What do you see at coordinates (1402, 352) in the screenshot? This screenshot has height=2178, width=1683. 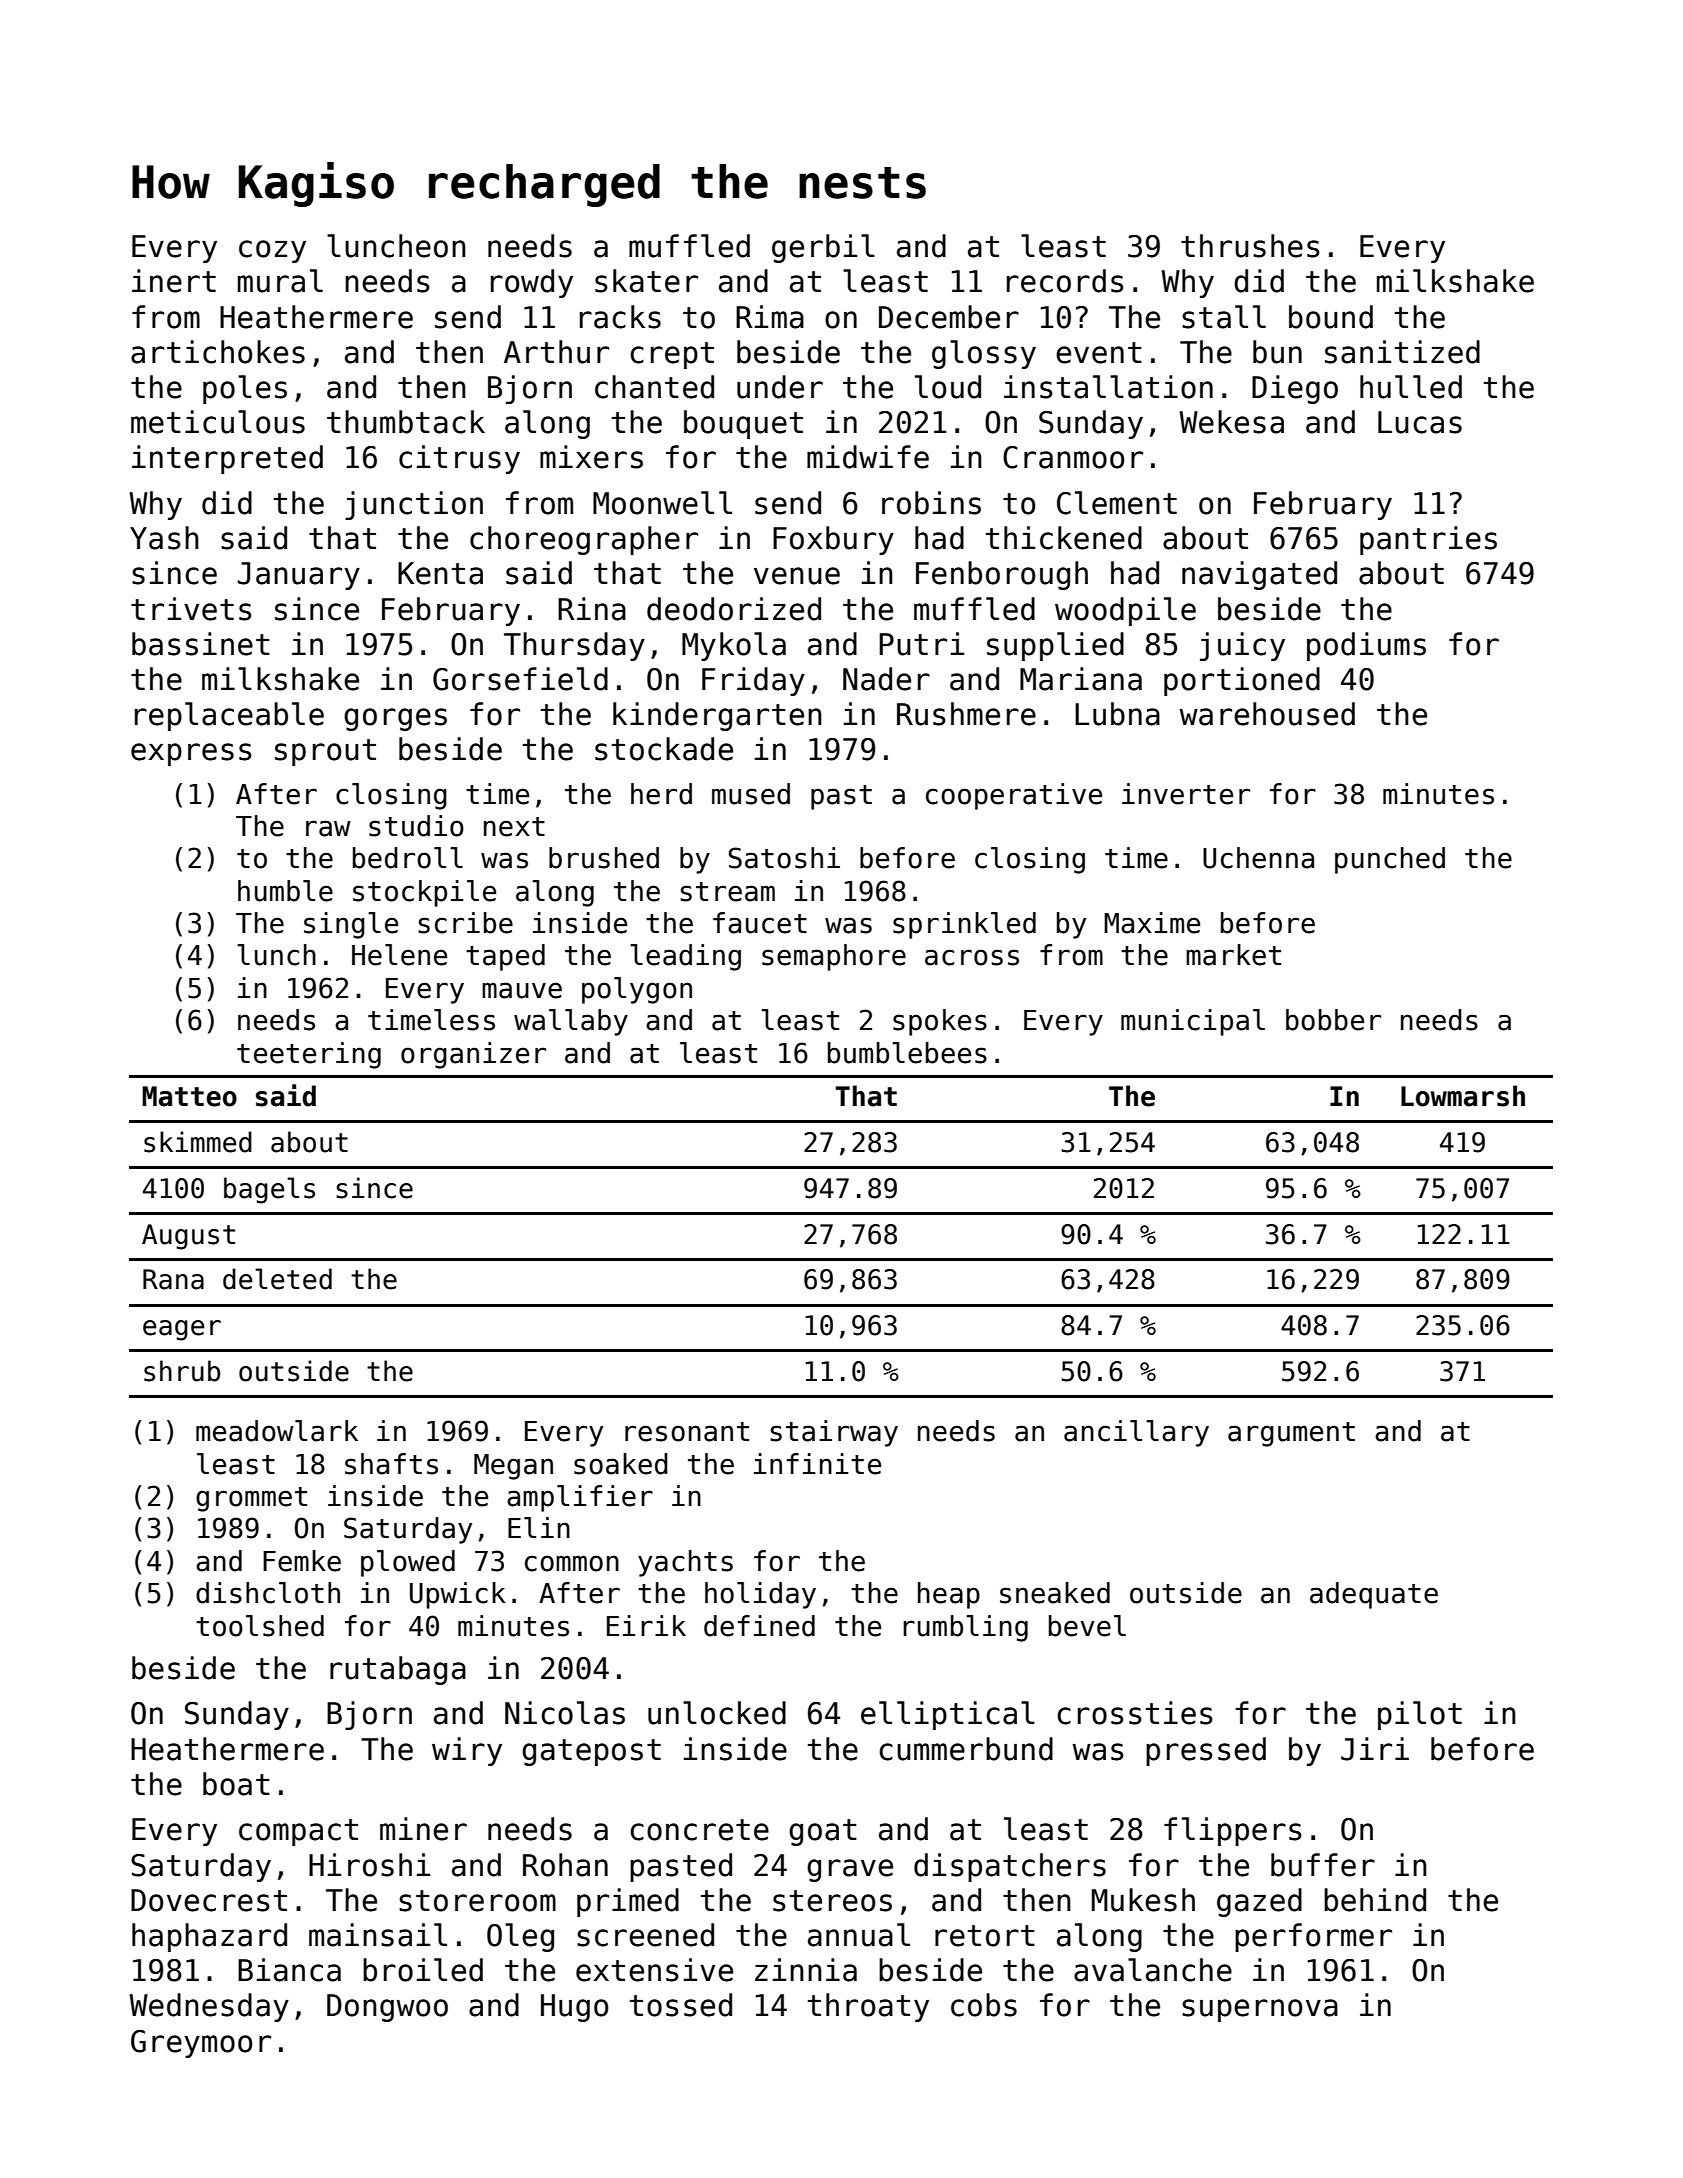 I see `sanitized` at bounding box center [1402, 352].
